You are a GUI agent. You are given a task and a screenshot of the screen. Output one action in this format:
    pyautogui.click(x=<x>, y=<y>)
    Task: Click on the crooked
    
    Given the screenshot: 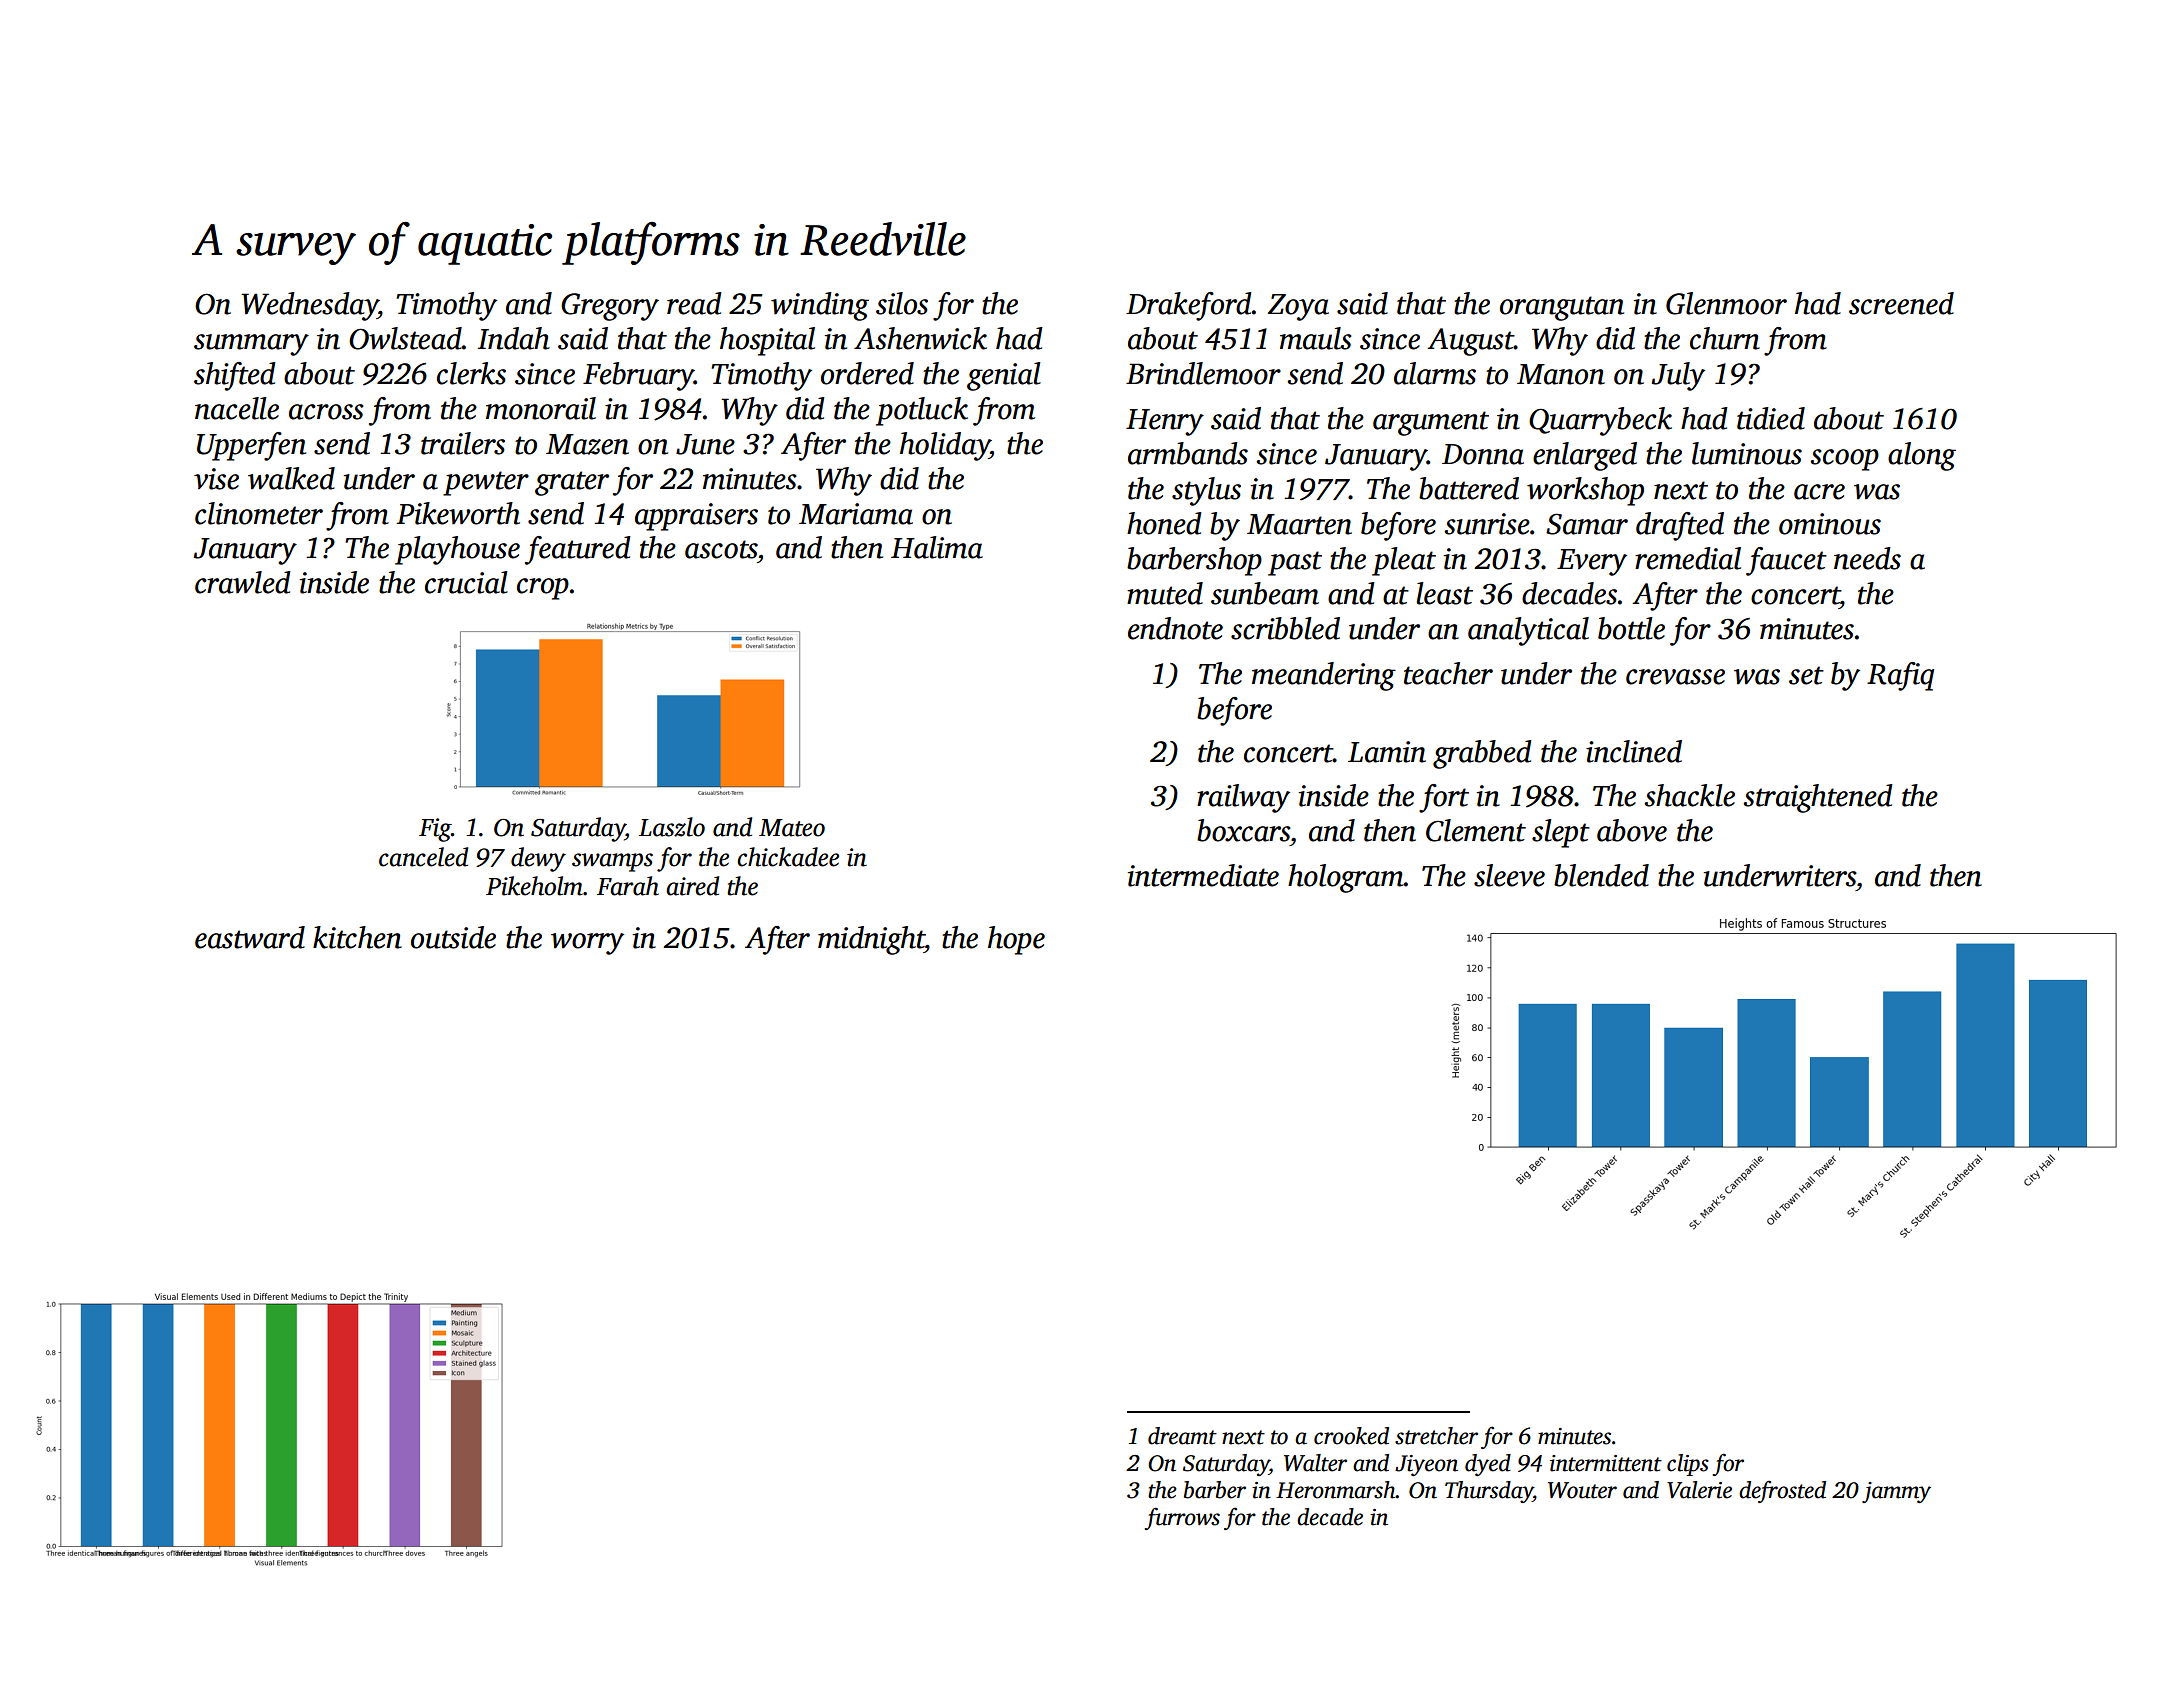 What is the action you would take?
    pyautogui.click(x=1351, y=1436)
